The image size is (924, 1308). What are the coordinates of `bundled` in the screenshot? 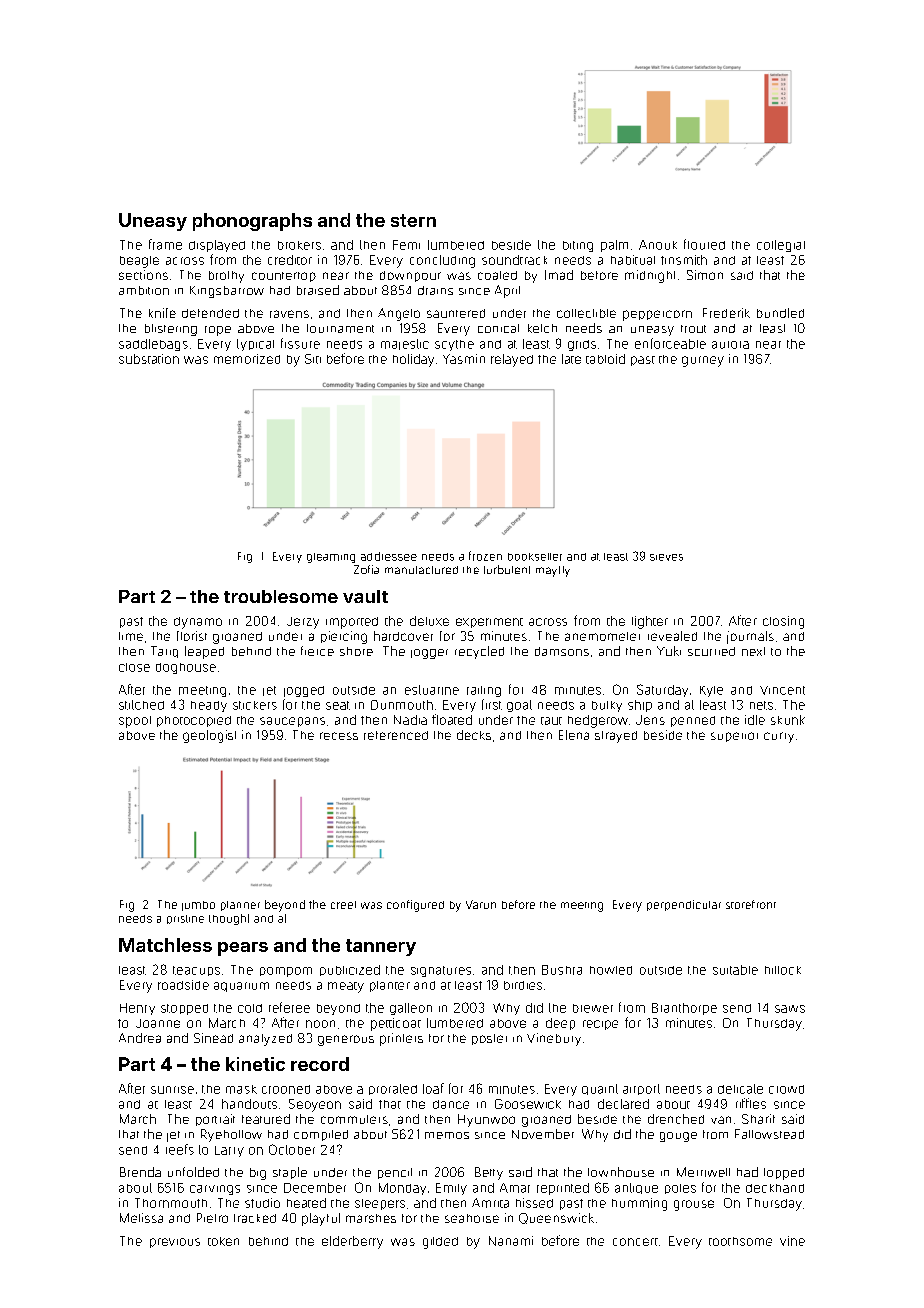 It's located at (780, 313).
